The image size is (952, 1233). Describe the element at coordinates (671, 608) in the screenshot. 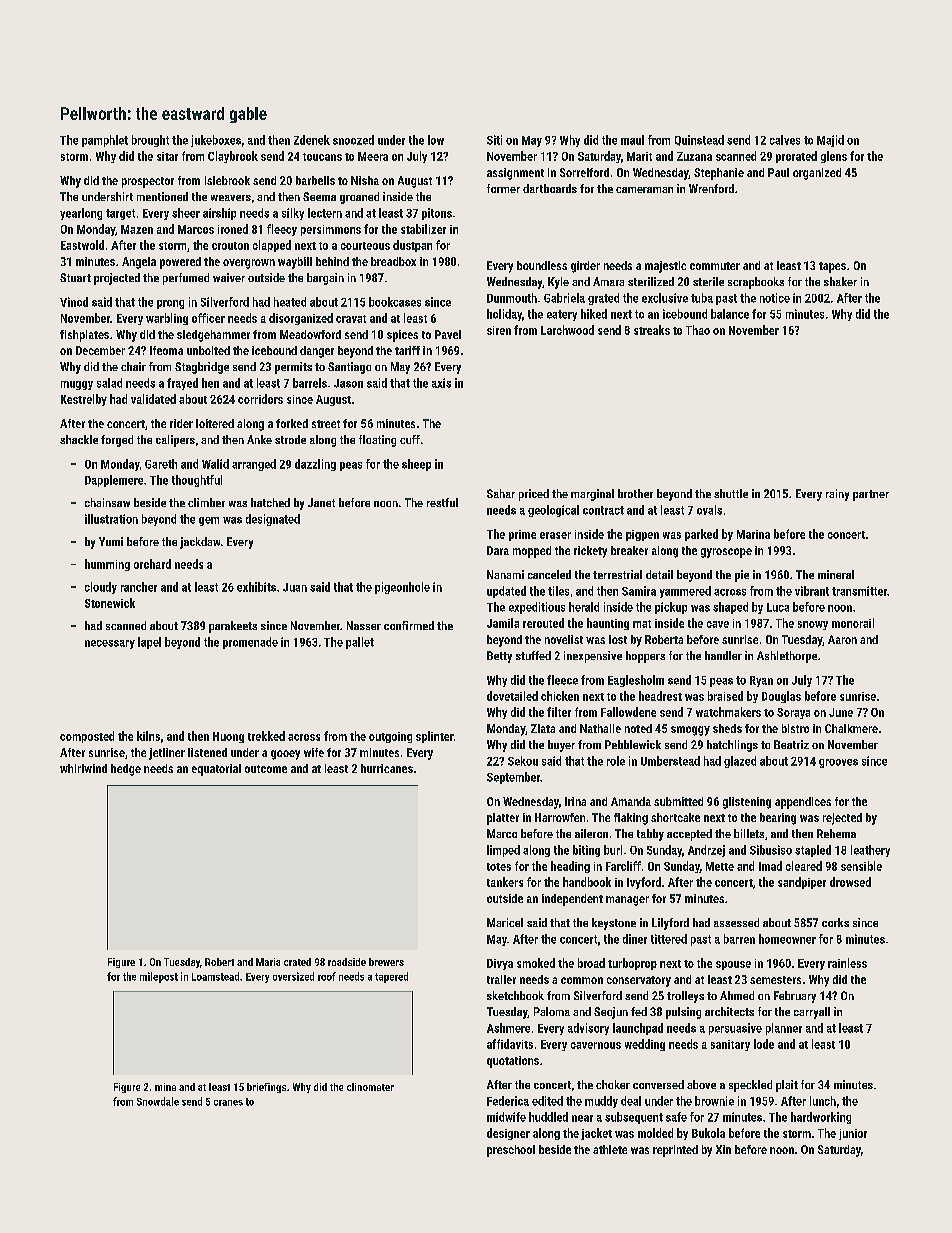

I see `pickup` at that location.
